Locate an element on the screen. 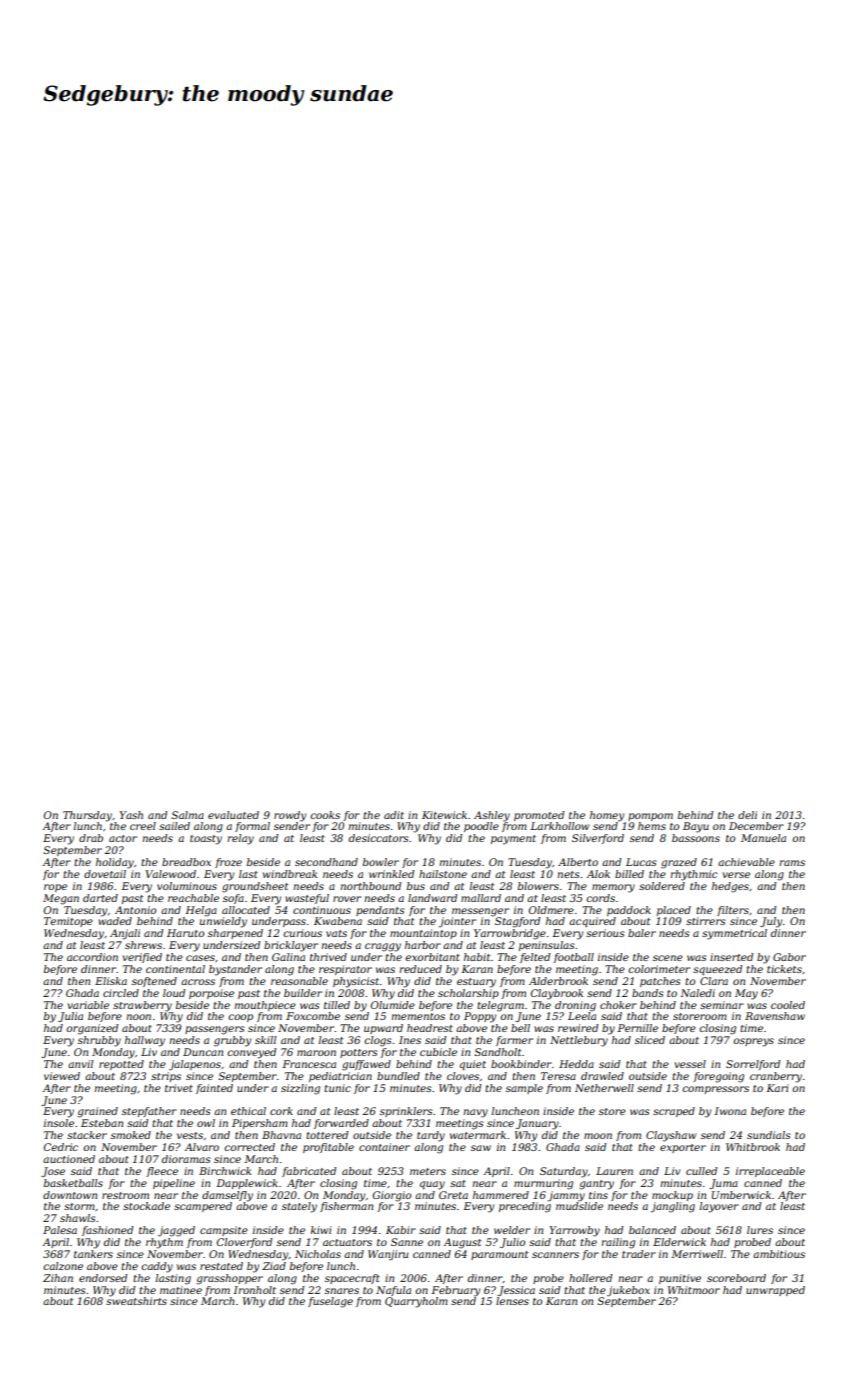 This screenshot has width=849, height=1400. deli is located at coordinates (747, 815).
